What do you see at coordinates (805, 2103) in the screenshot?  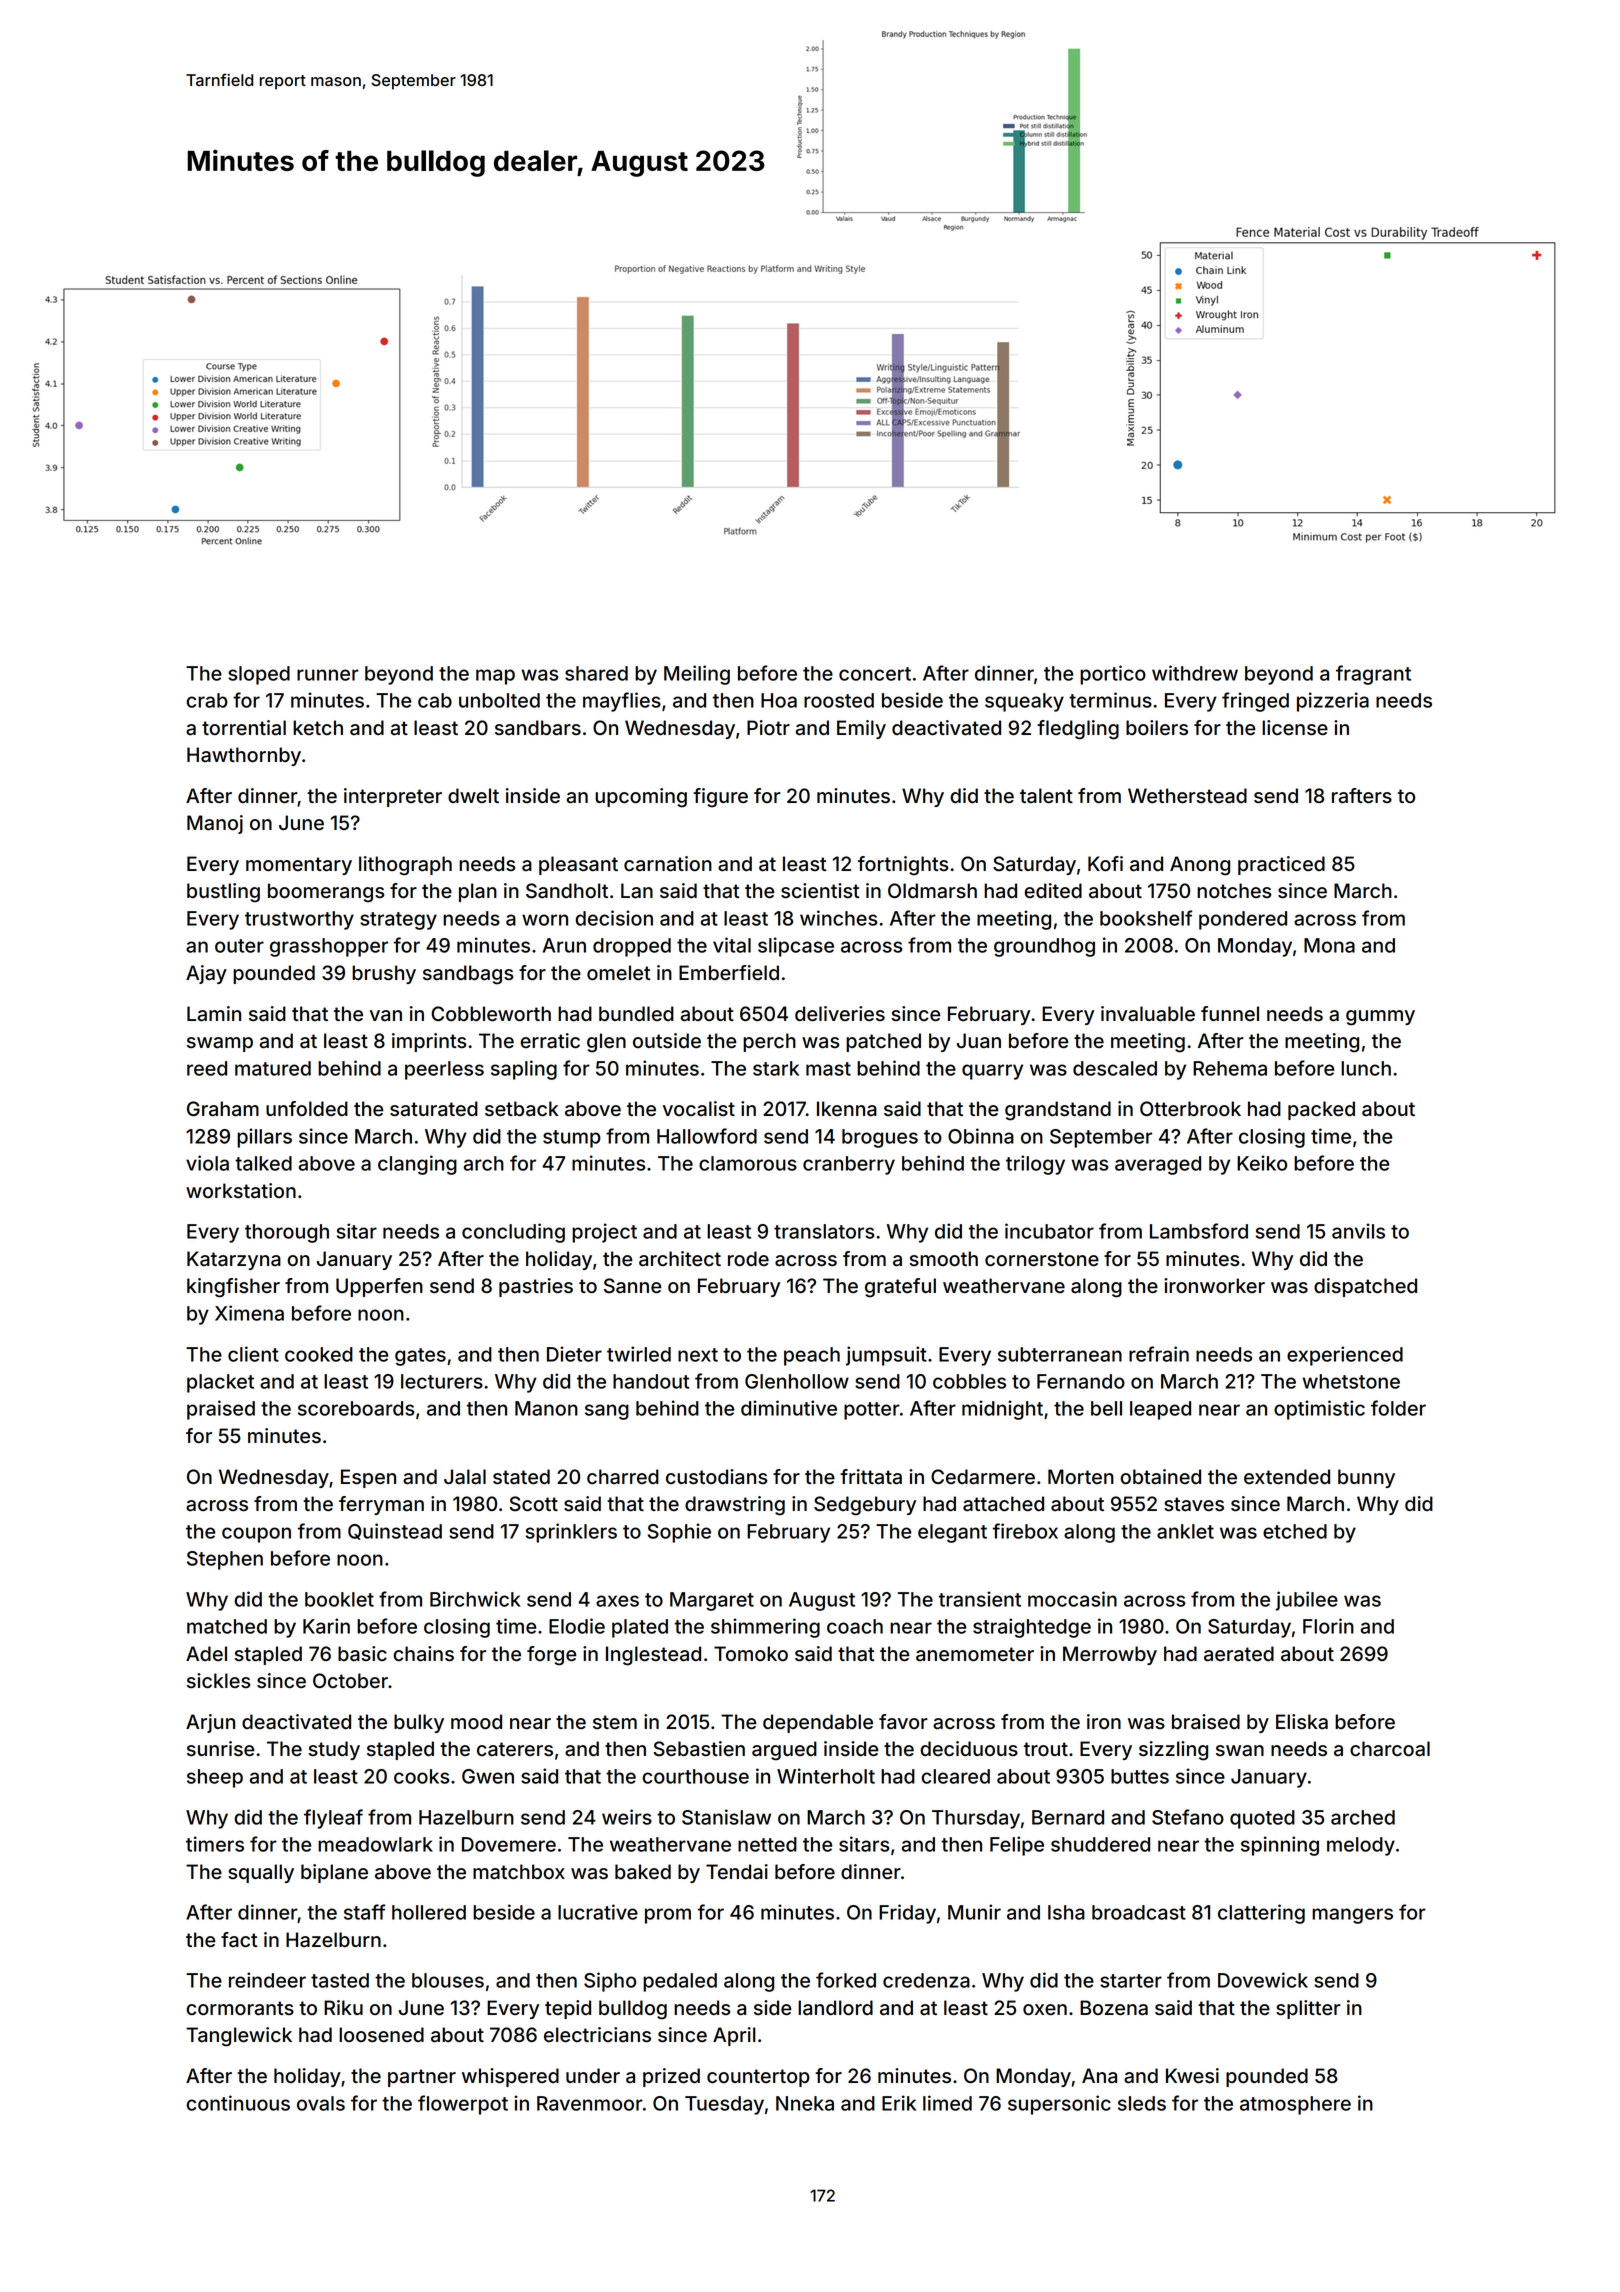 I see `Nneka` at bounding box center [805, 2103].
